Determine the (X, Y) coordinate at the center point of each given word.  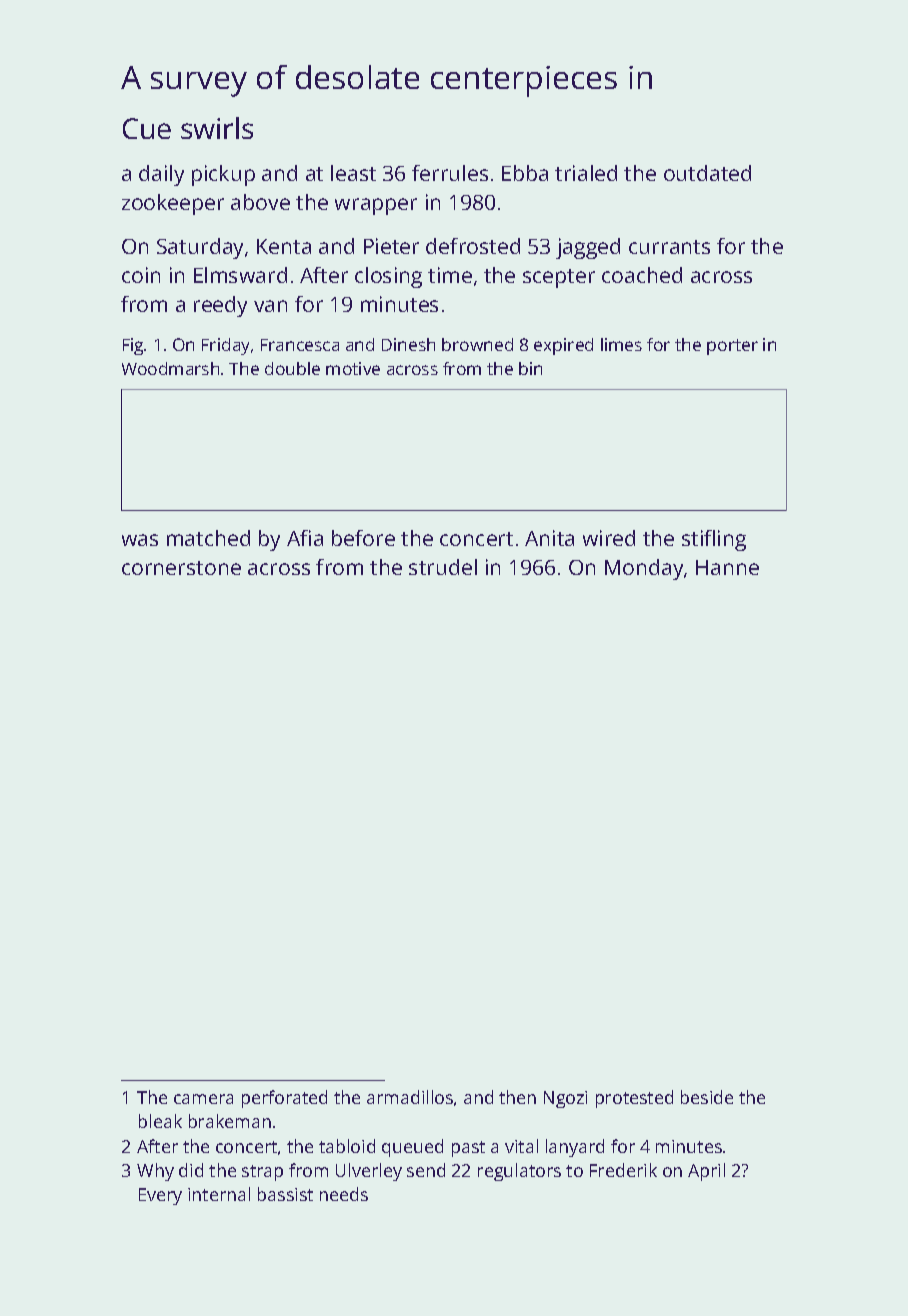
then (517, 1097)
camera (203, 1099)
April (706, 1172)
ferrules (450, 173)
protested (634, 1099)
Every (160, 1196)
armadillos (410, 1097)
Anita (549, 538)
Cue (147, 128)
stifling (714, 540)
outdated (707, 173)
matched (208, 538)
